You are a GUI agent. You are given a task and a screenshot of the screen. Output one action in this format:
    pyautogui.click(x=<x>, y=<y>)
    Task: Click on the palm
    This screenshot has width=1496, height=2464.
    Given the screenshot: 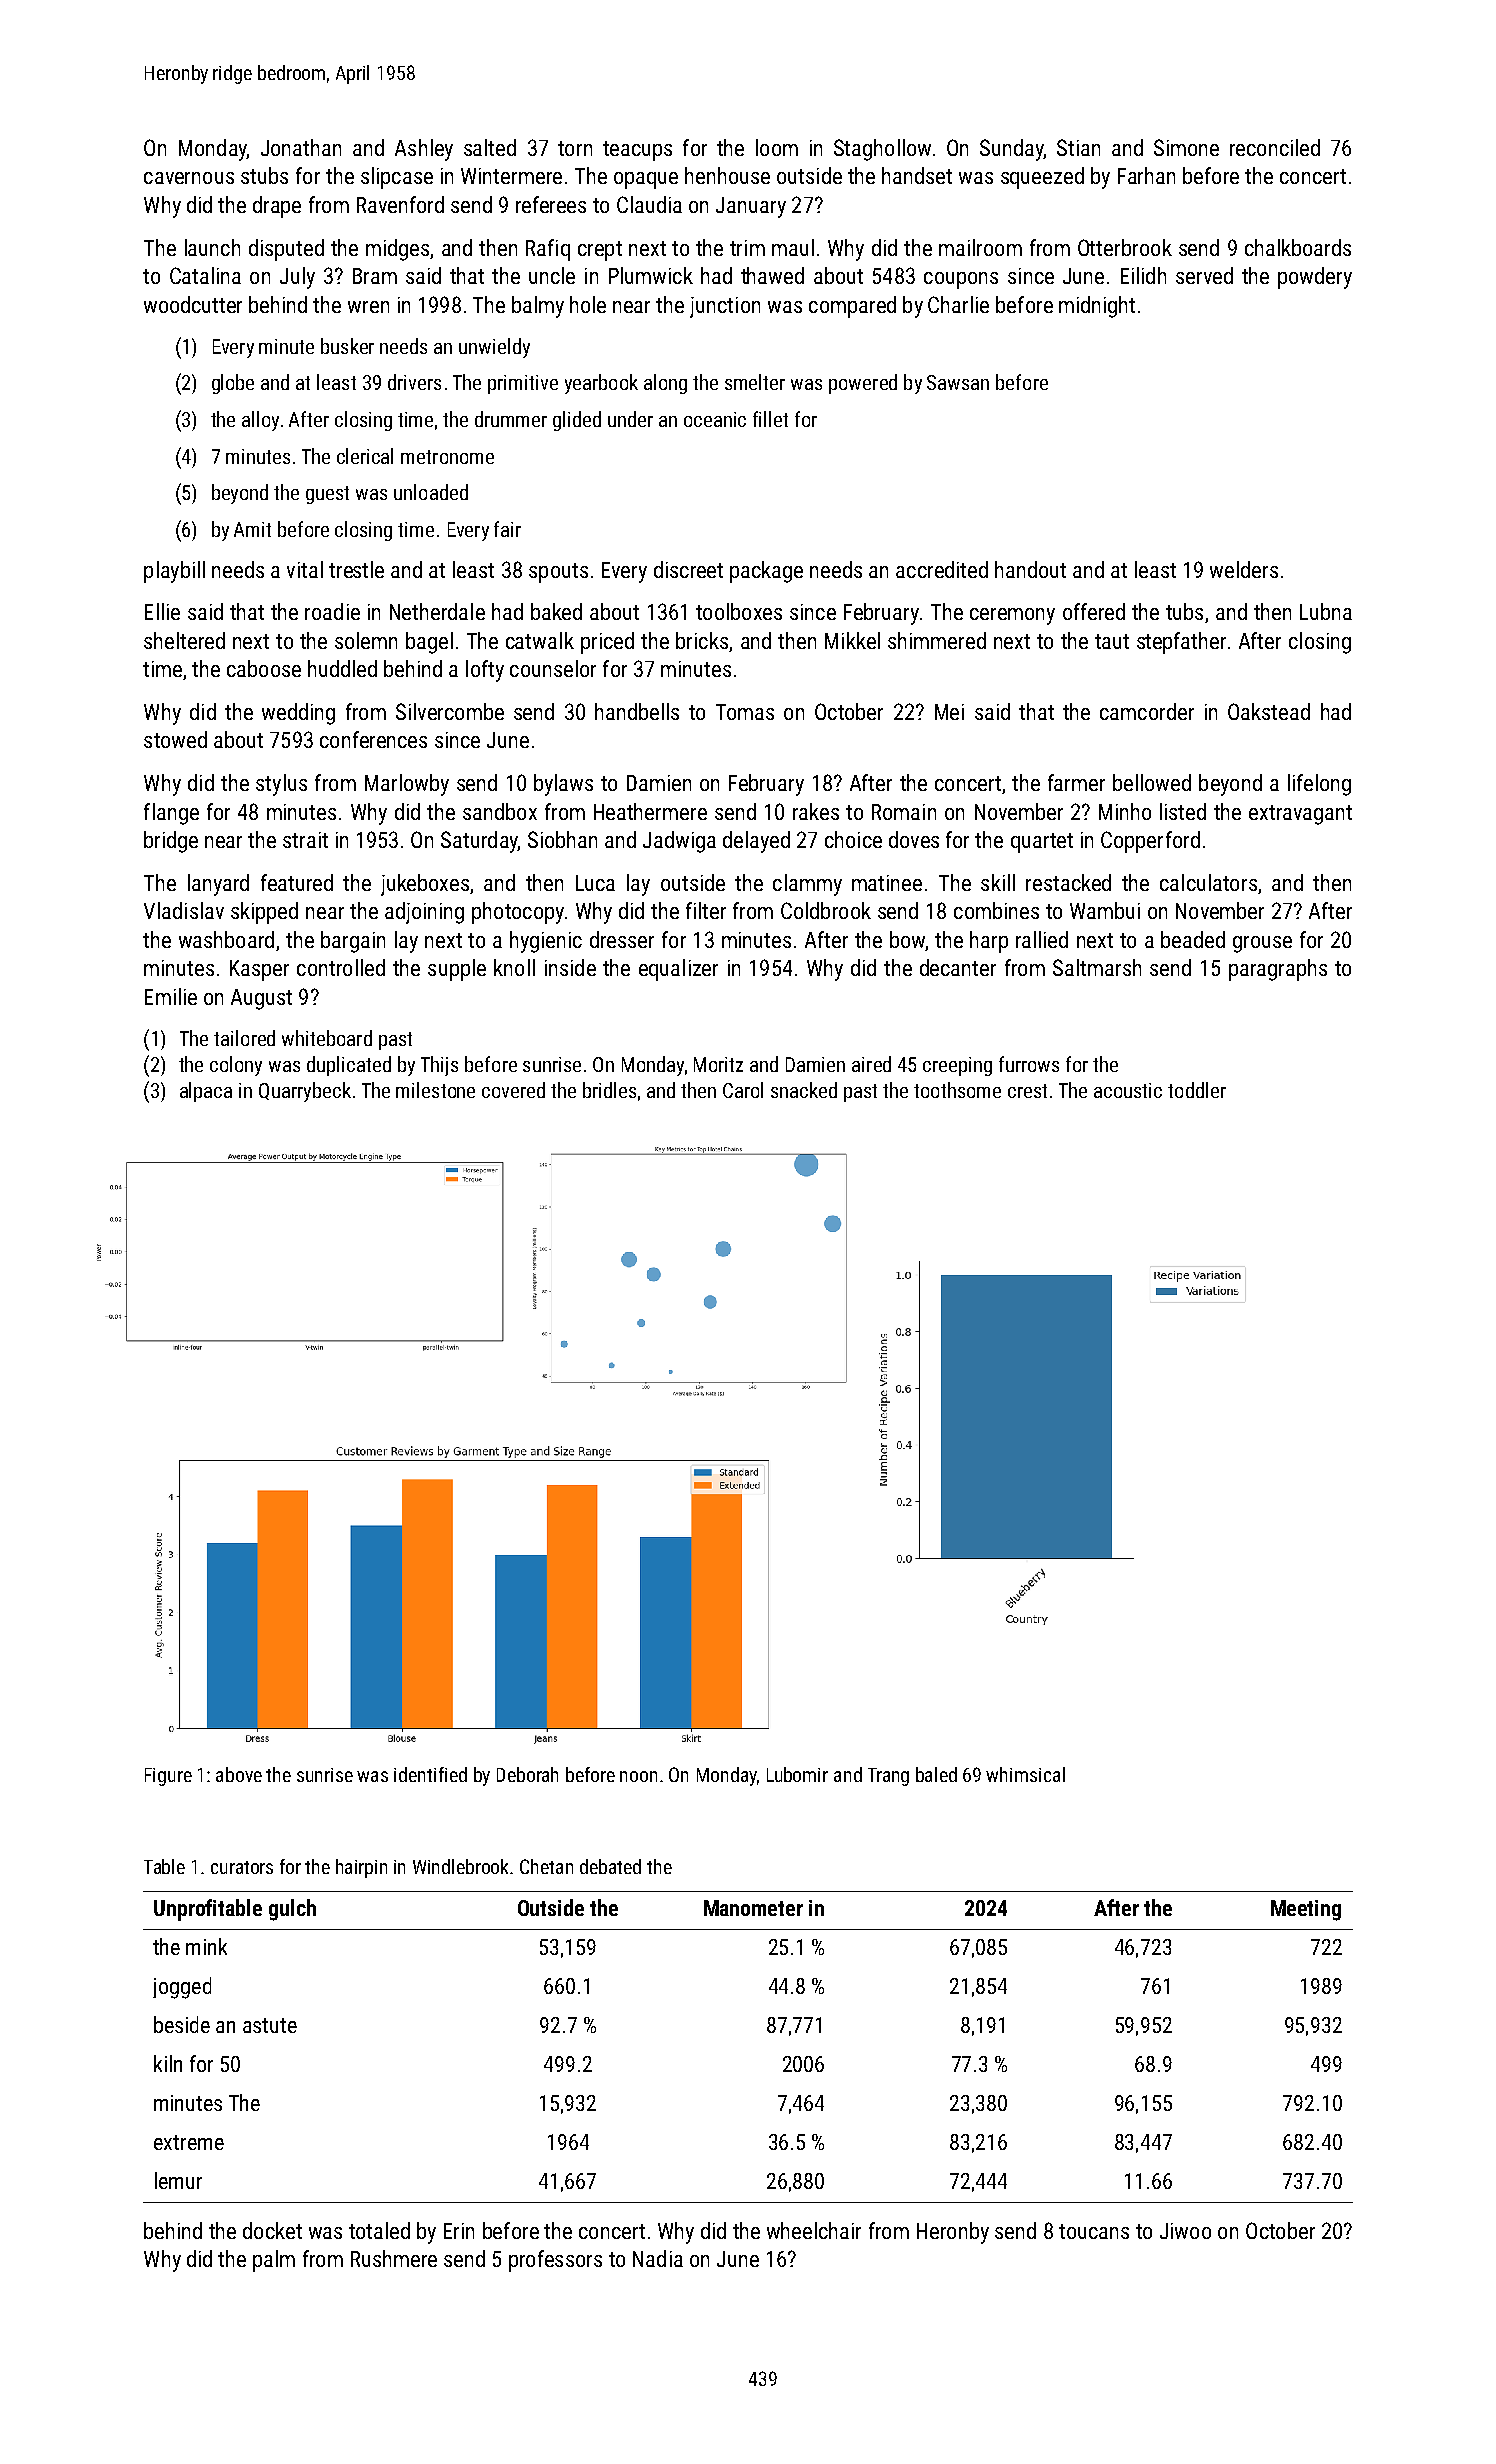 What is the action you would take?
    pyautogui.click(x=274, y=2261)
